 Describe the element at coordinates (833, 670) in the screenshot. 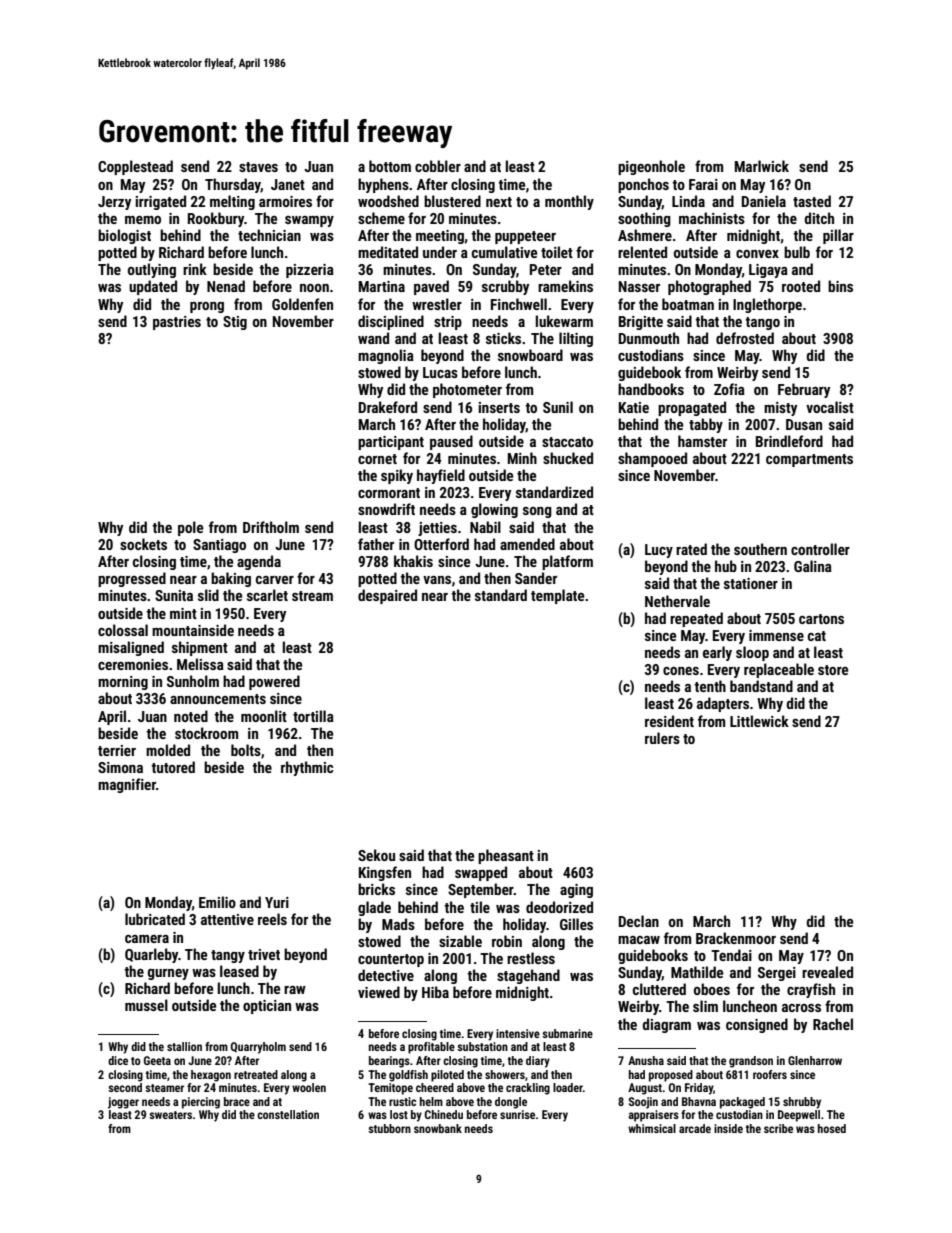

I see `store` at that location.
